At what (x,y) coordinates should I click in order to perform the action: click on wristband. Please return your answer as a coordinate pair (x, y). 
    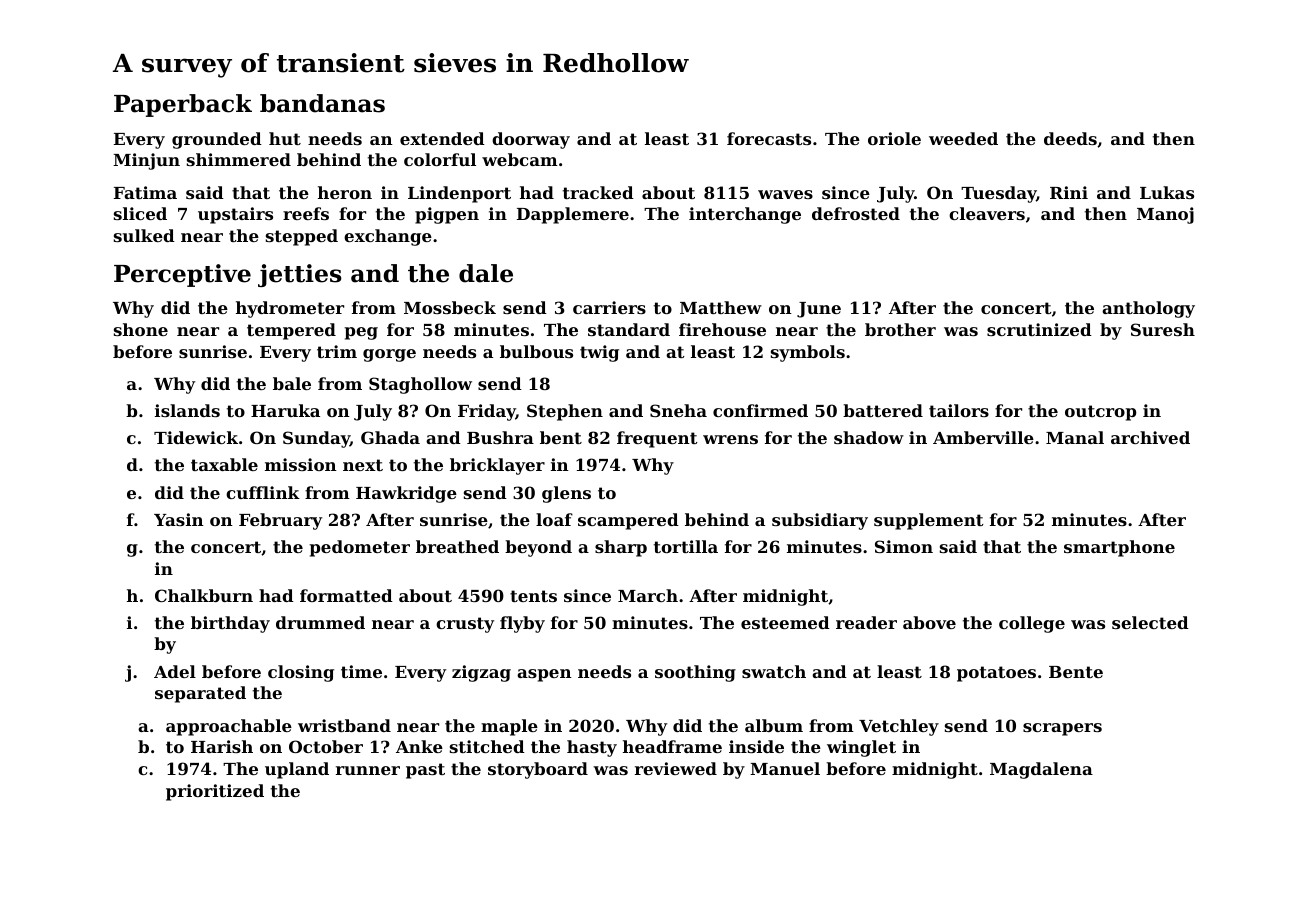
    Looking at the image, I should click on (344, 725).
